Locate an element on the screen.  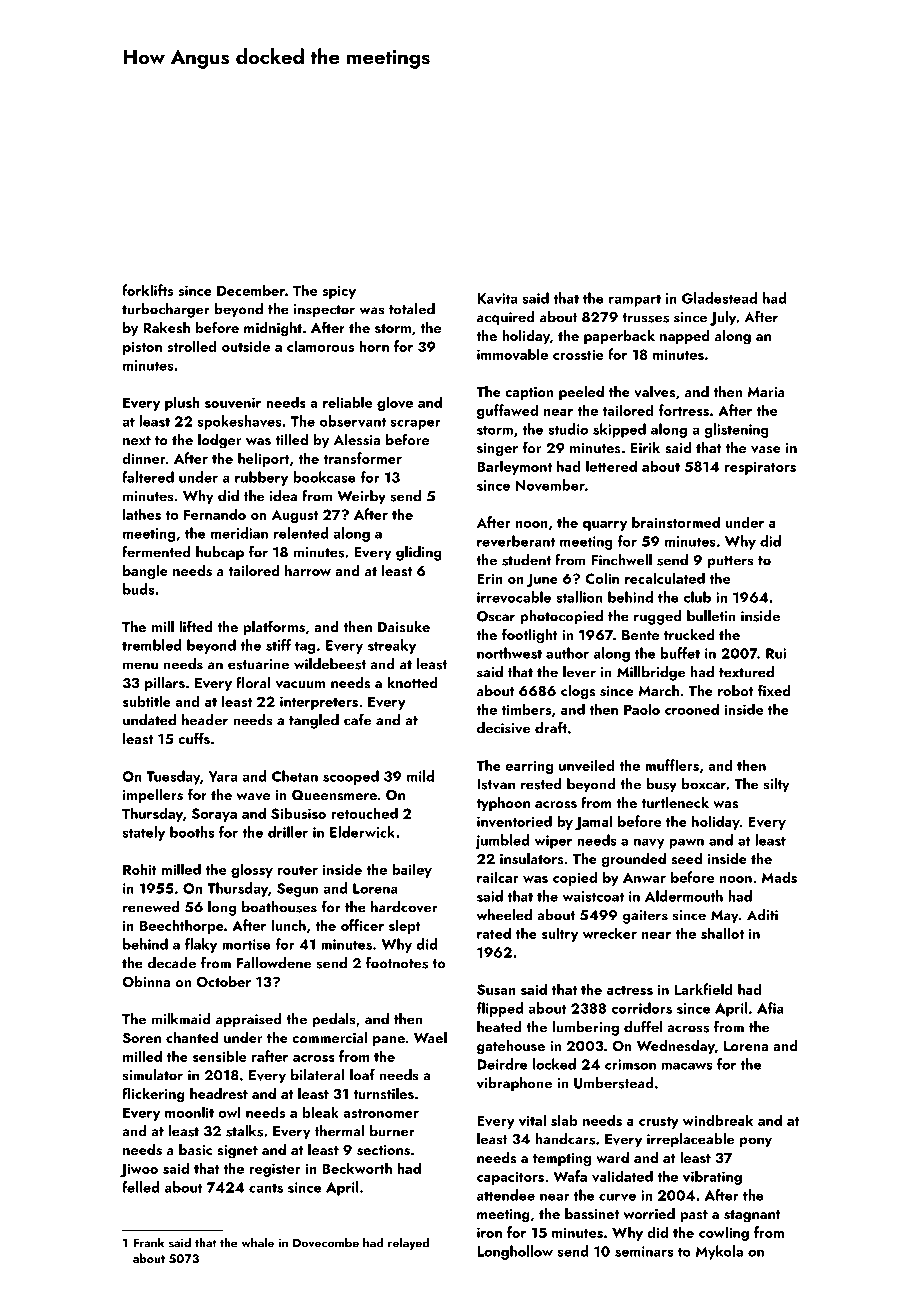
scraper is located at coordinates (416, 424).
